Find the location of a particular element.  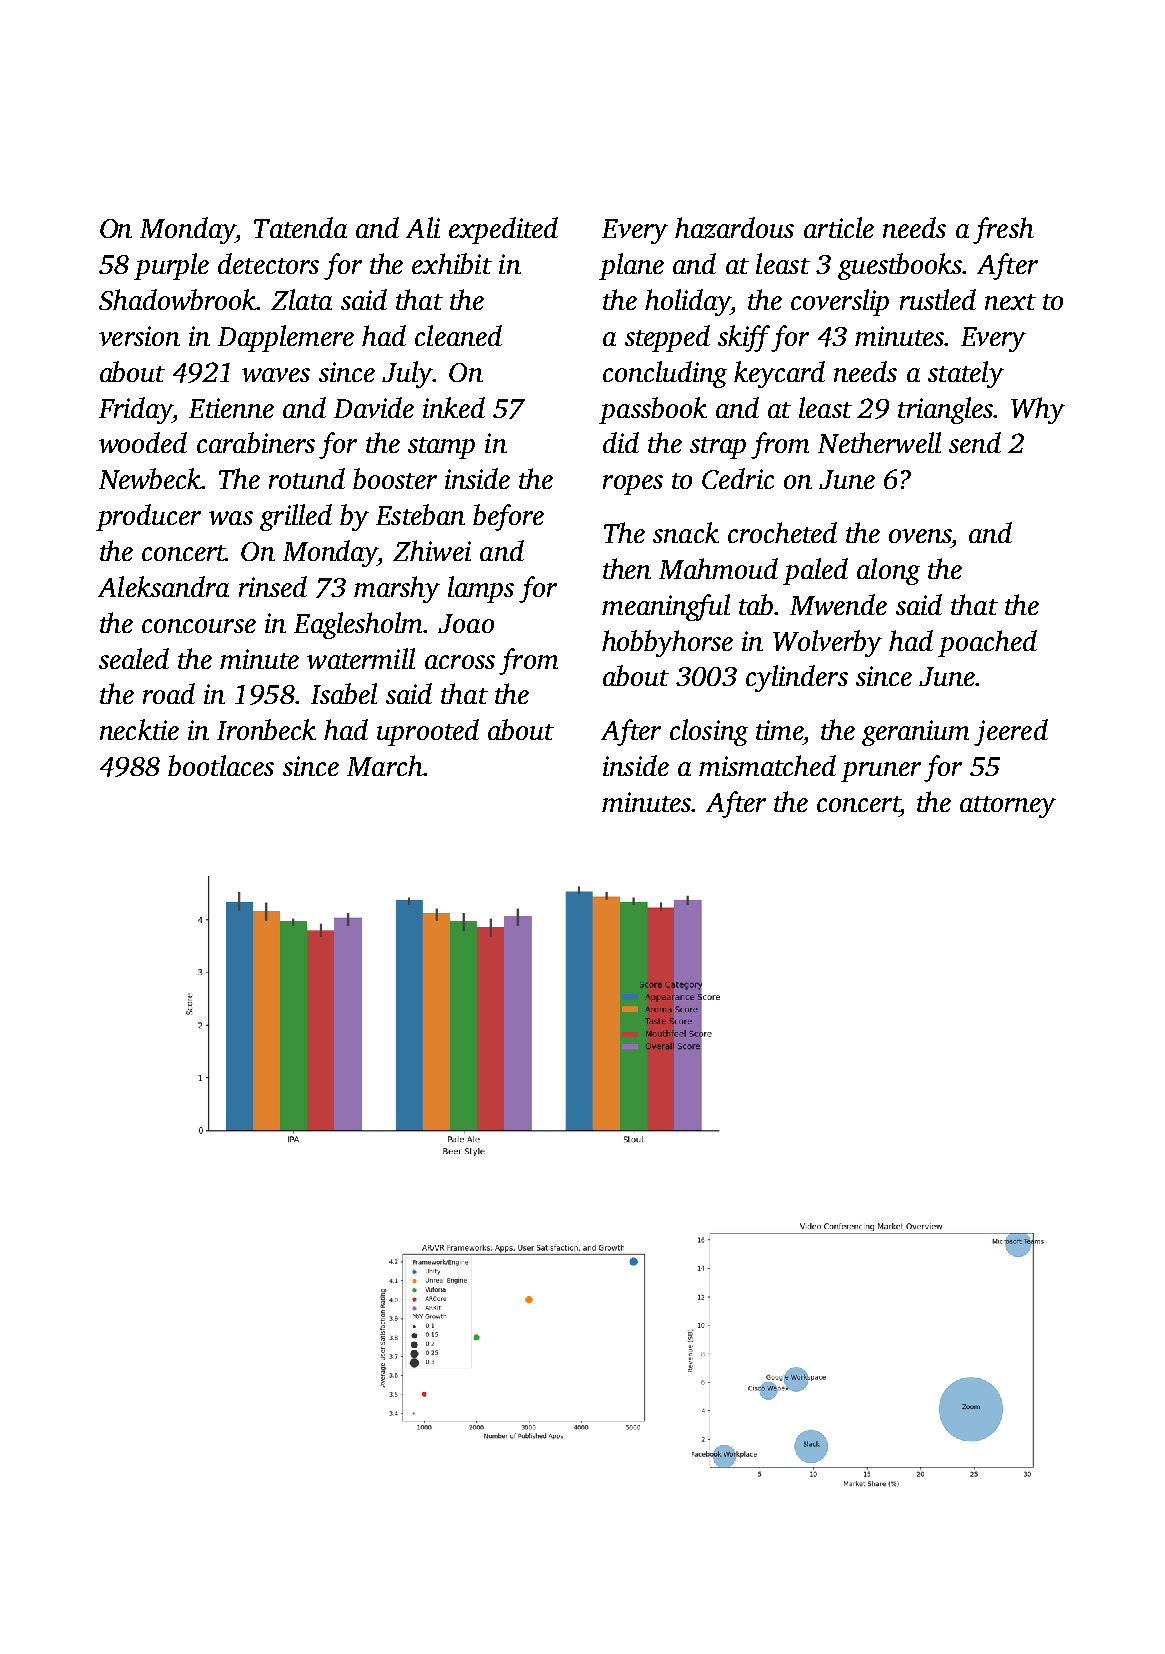

version is located at coordinates (139, 336).
